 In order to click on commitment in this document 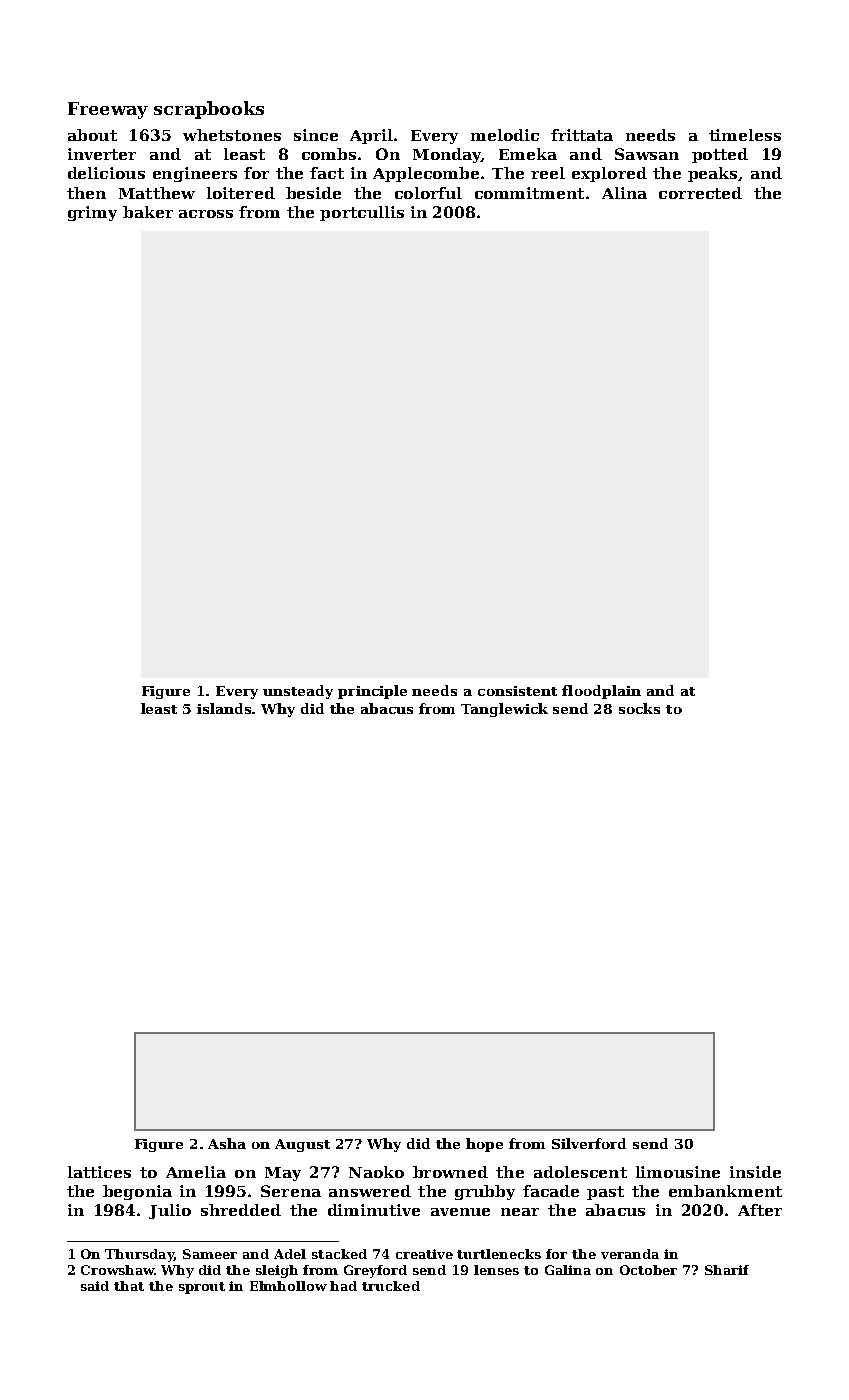, I will do `click(529, 193)`.
